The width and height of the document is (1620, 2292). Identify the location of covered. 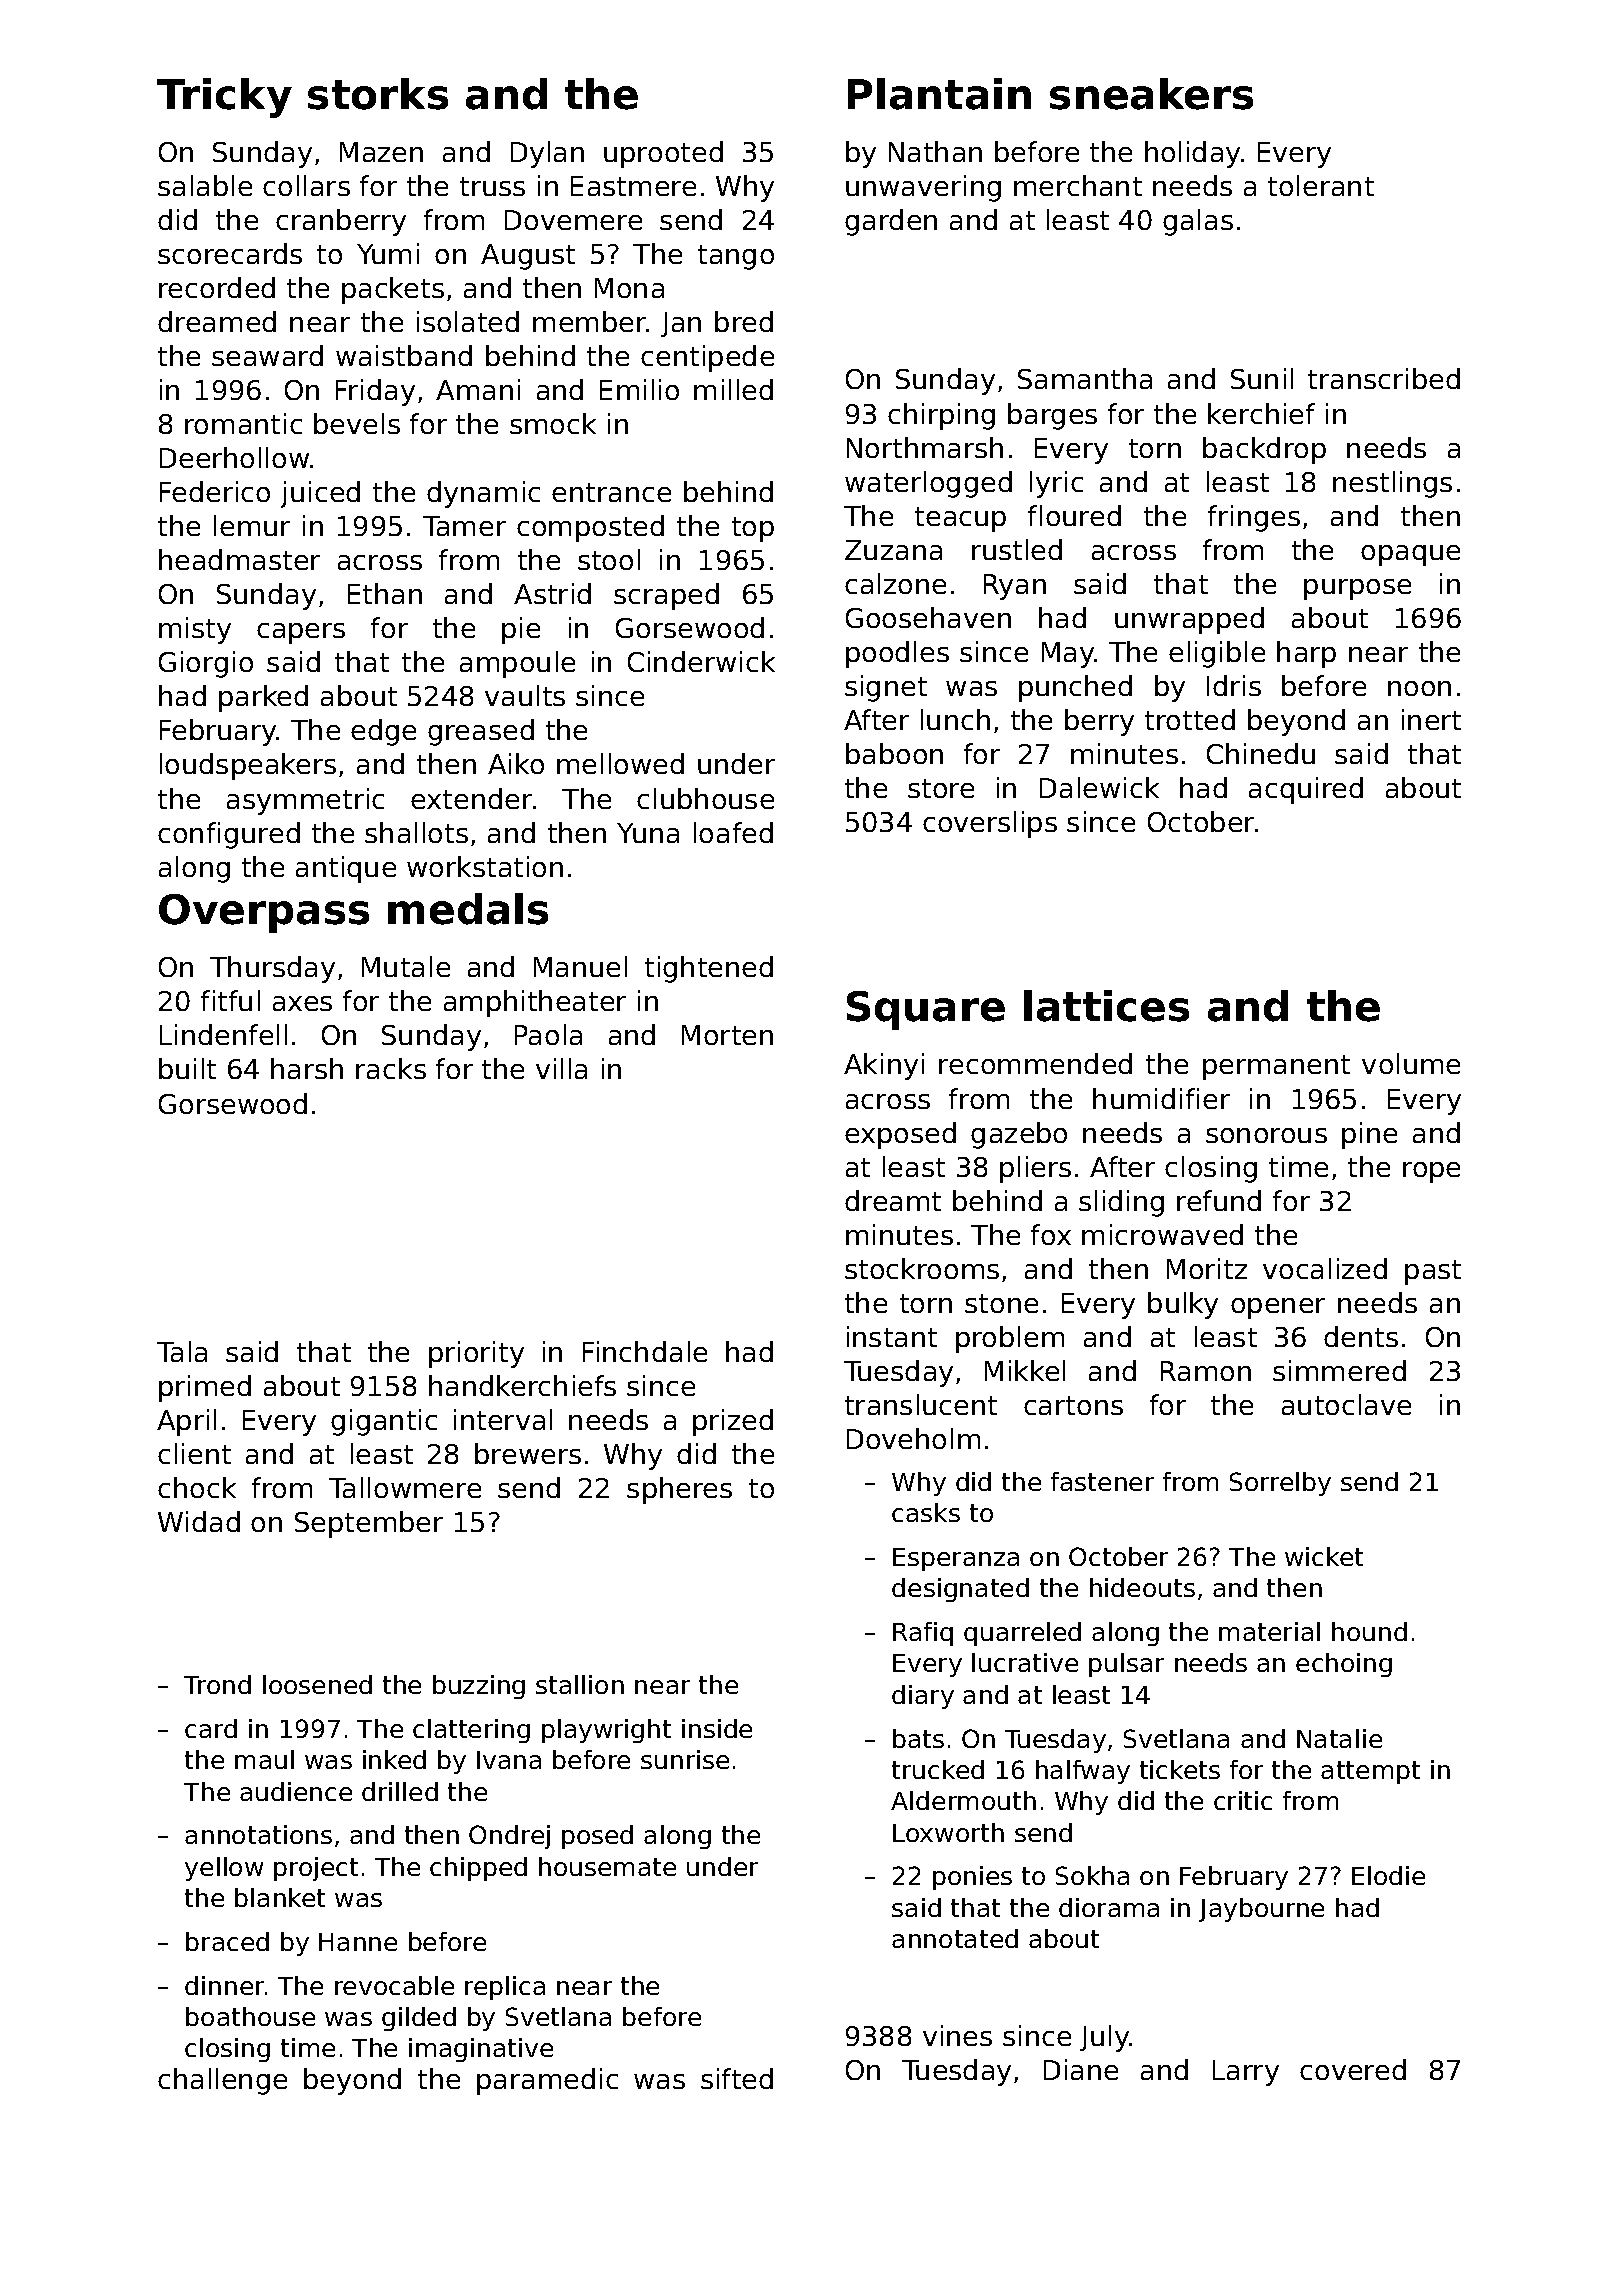
(1353, 2069).
